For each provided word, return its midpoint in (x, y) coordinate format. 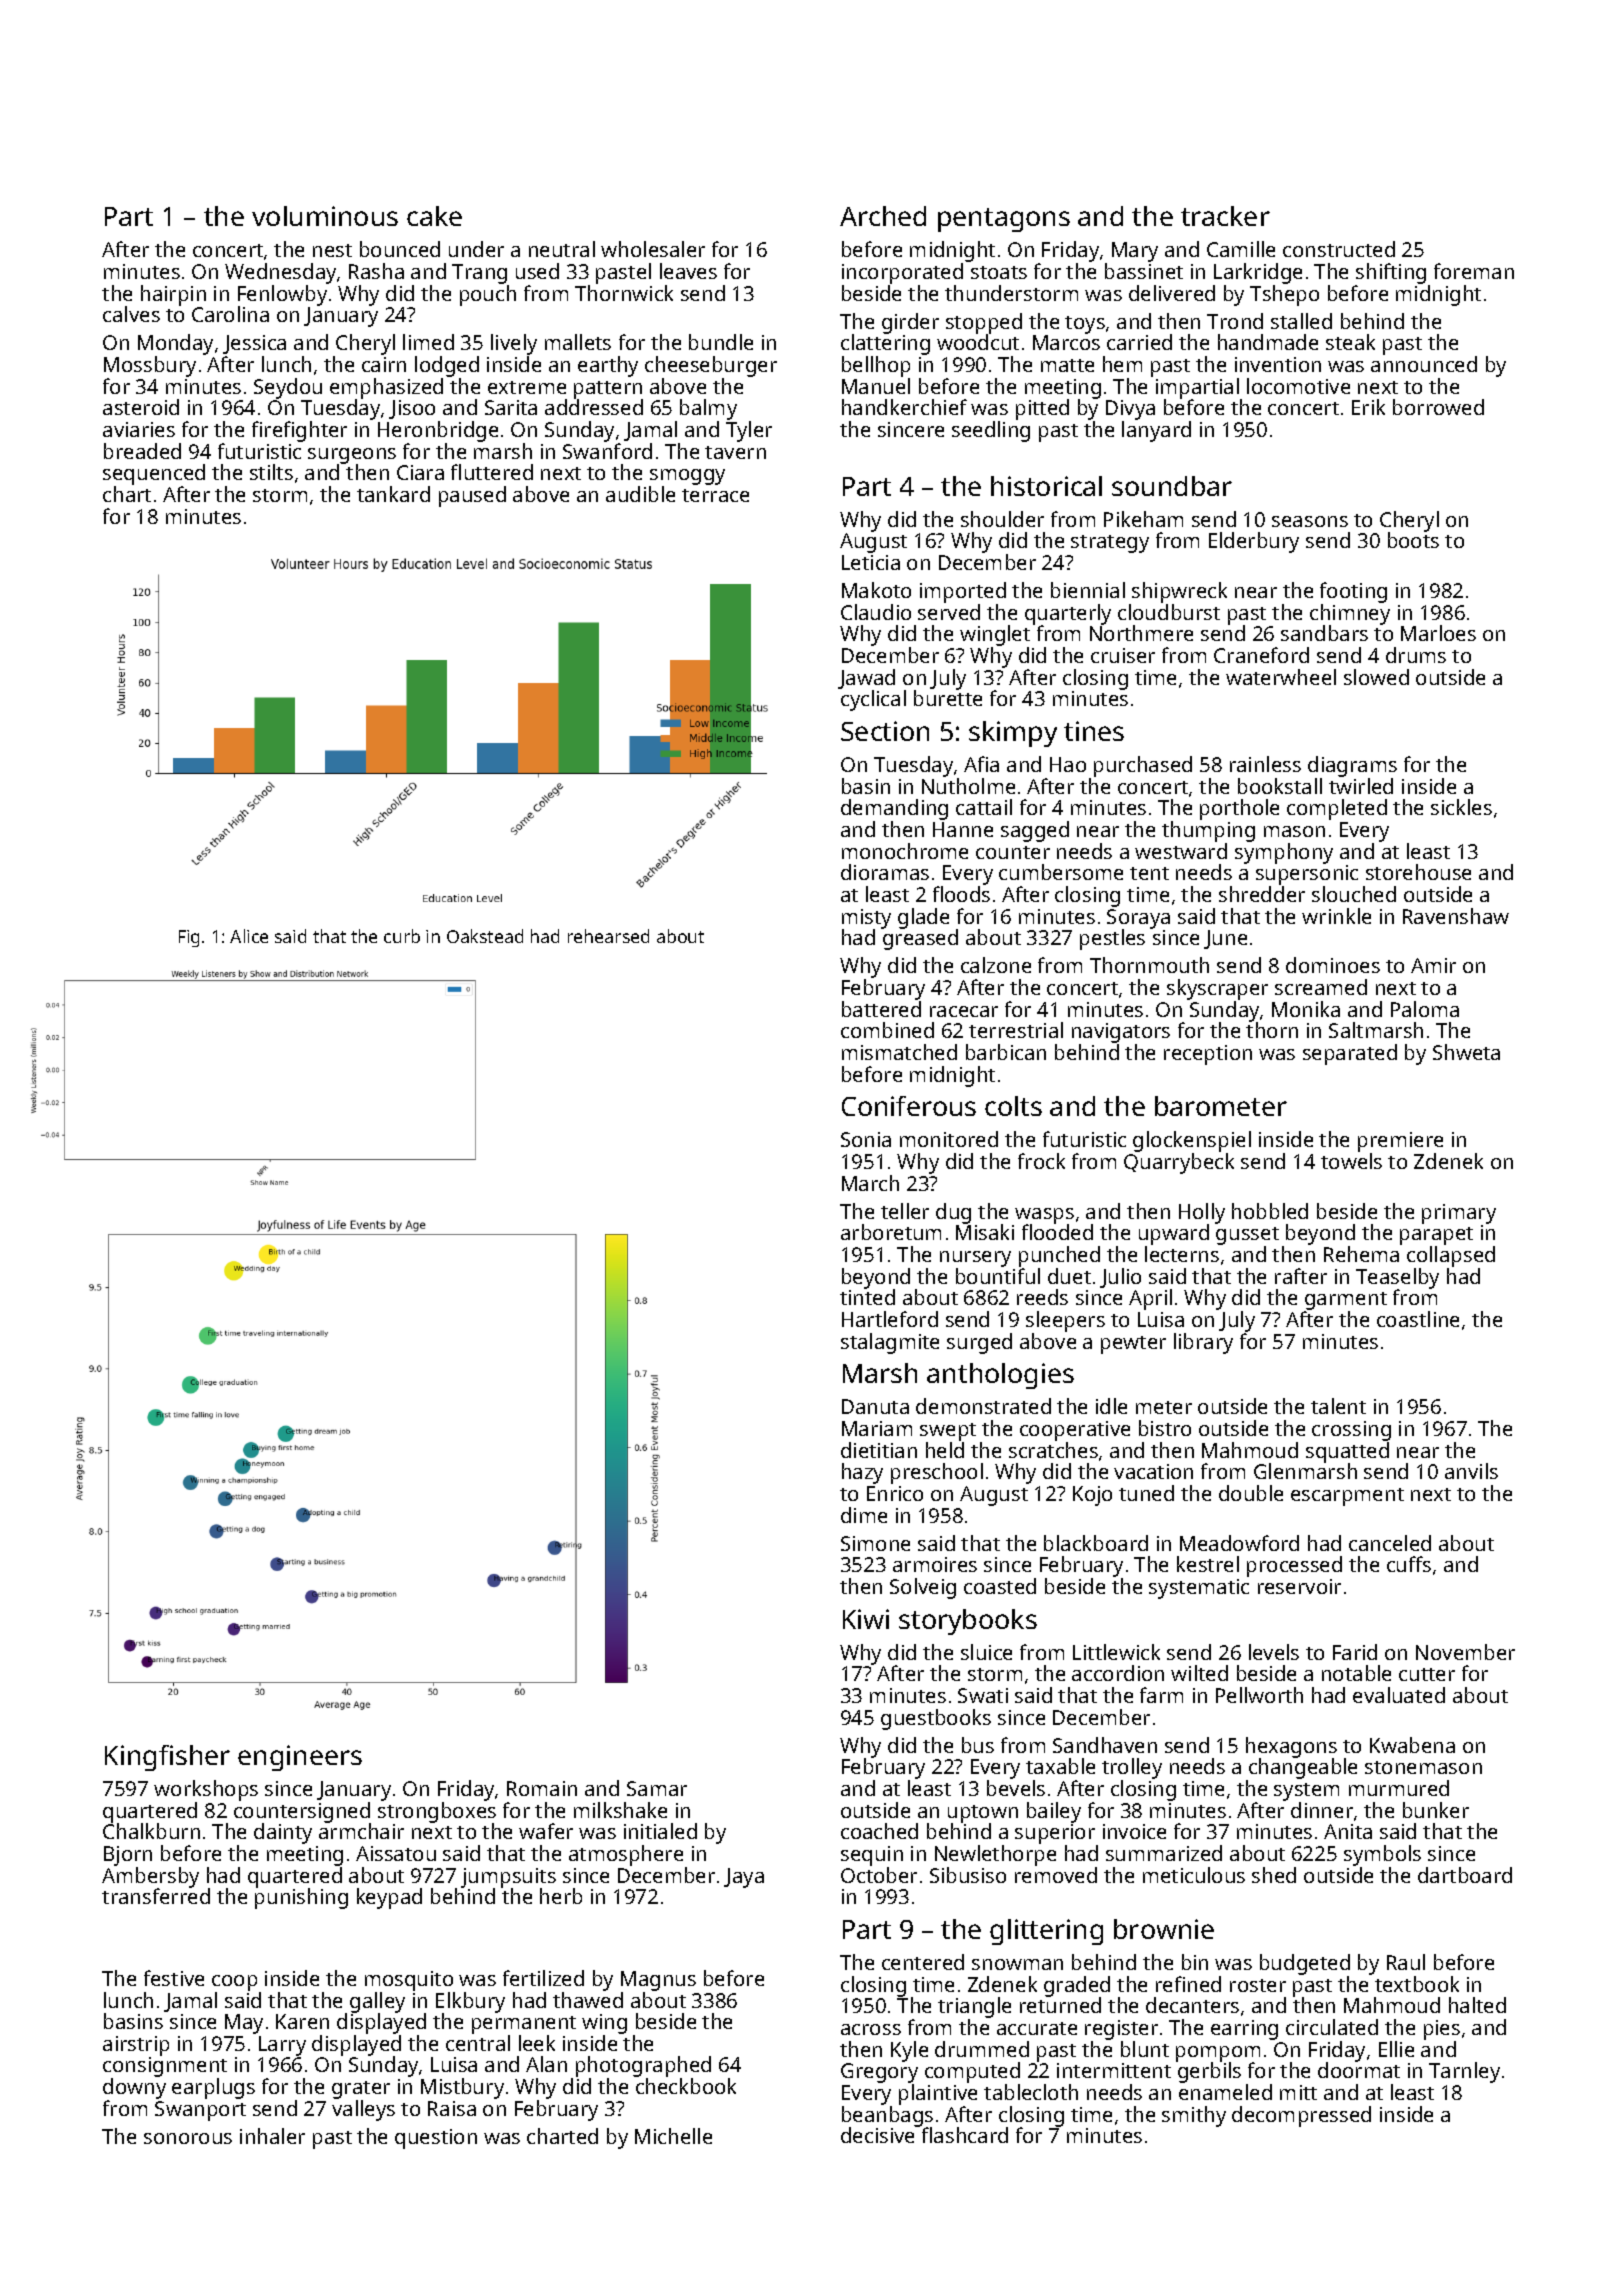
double (1251, 1493)
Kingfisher (167, 1758)
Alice (249, 936)
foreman (1474, 271)
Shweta (1466, 1052)
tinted (867, 1297)
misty (866, 919)
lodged (447, 366)
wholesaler (653, 249)
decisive (877, 2135)
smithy (1194, 2116)
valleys (363, 2110)
